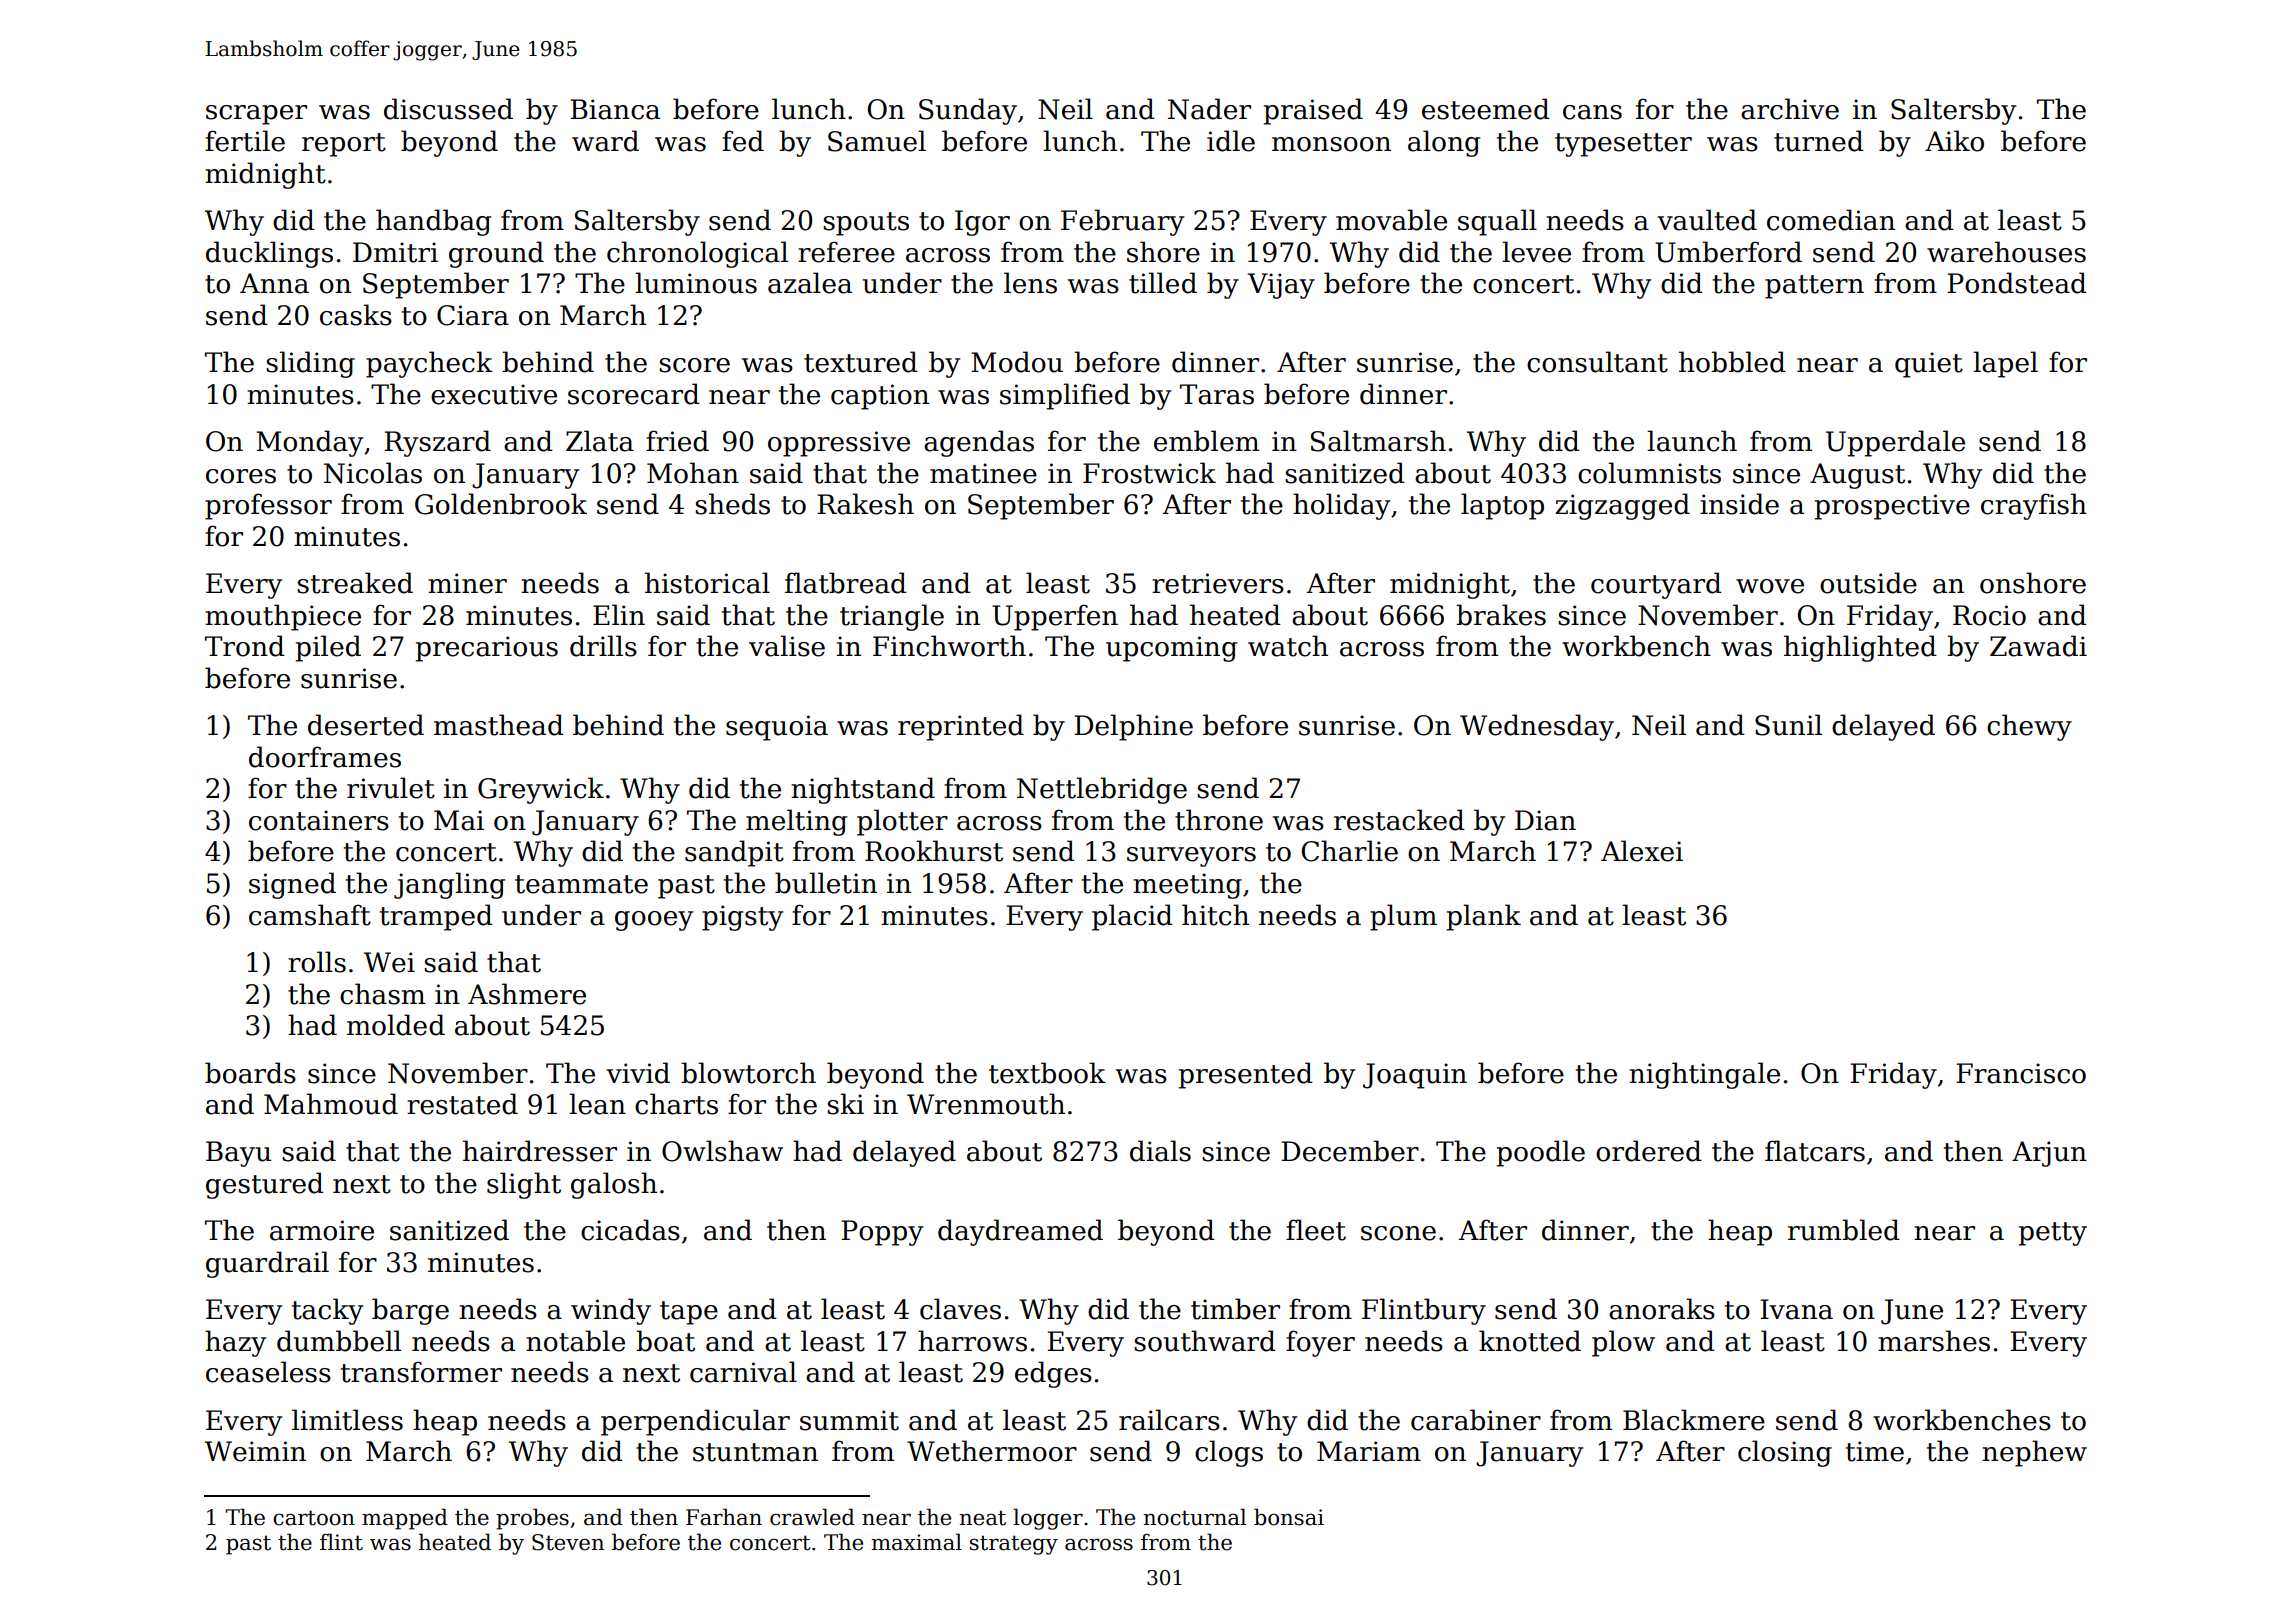 The height and width of the screenshot is (1620, 2292). I want to click on precarious, so click(486, 649).
